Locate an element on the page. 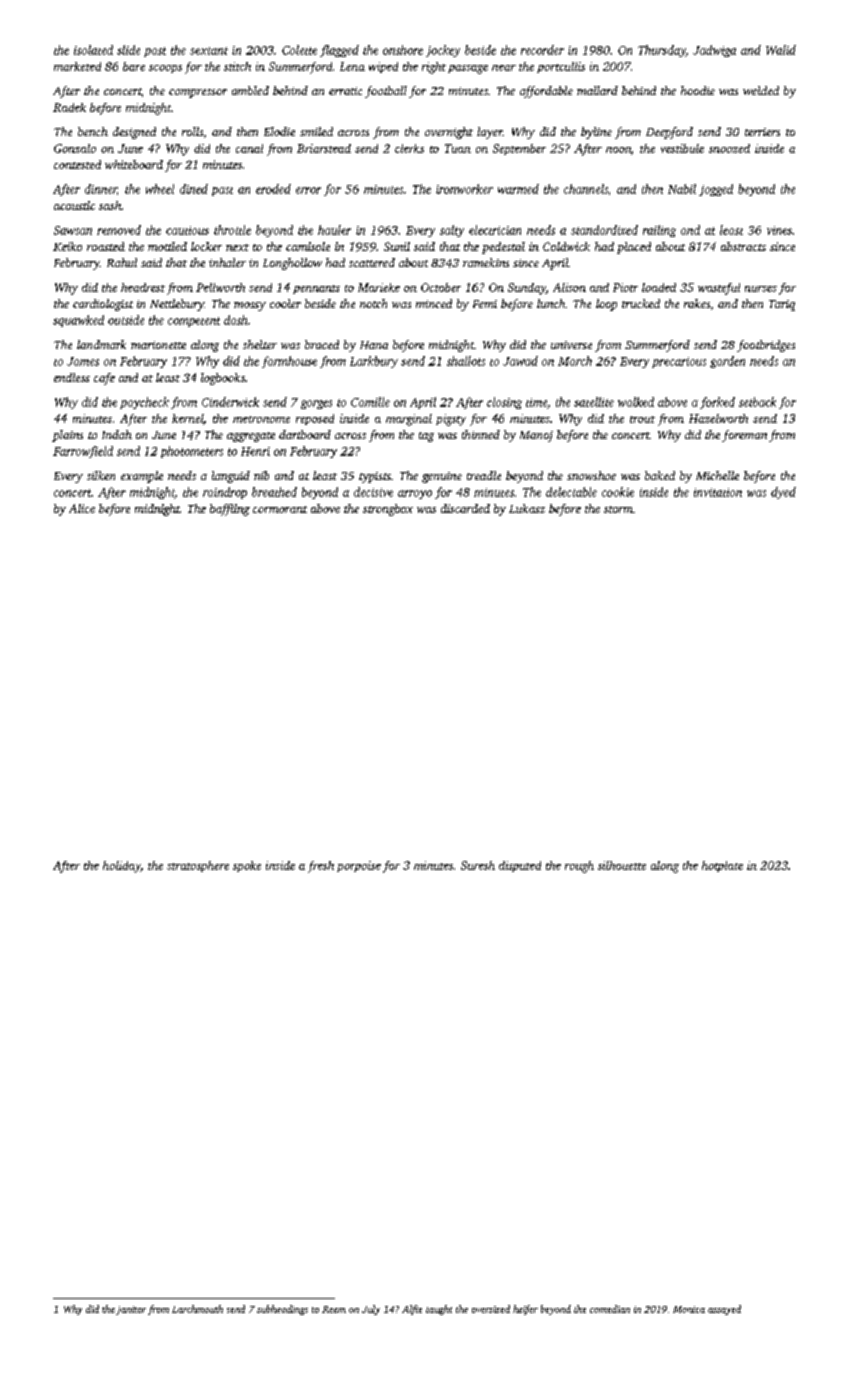  portcullis is located at coordinates (561, 67).
